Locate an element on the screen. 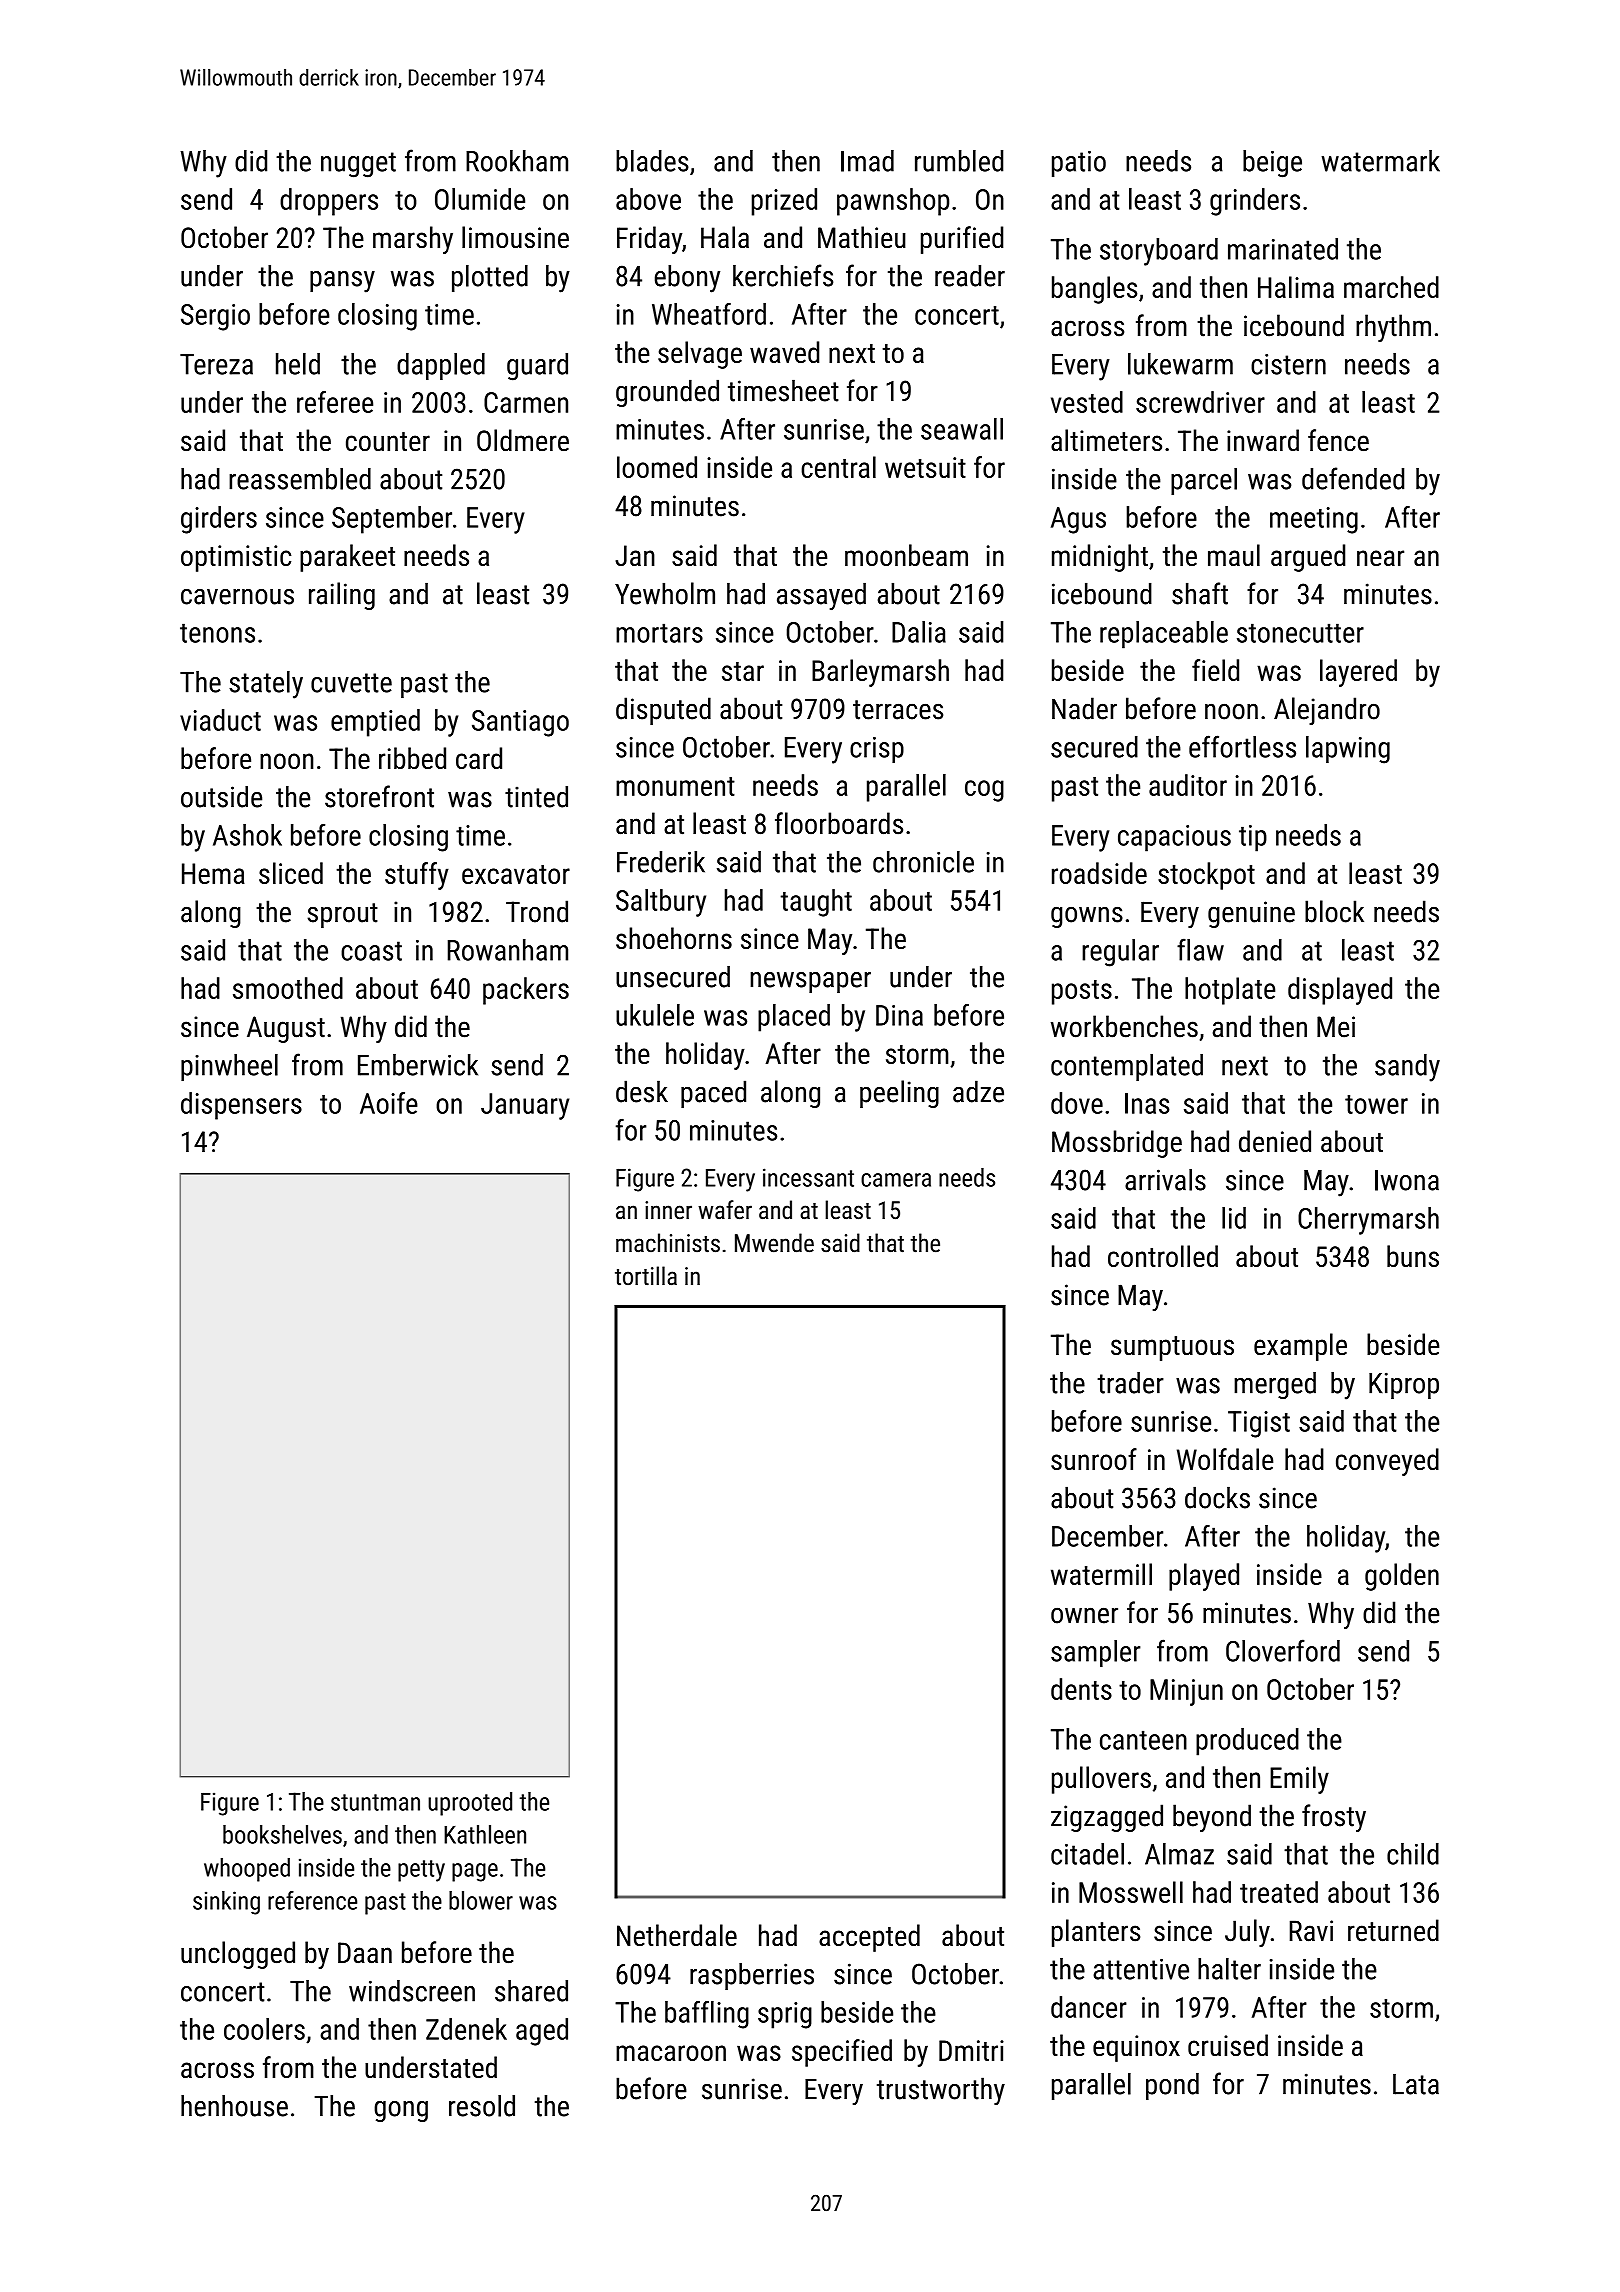 This screenshot has width=1620, height=2292. trustworthy is located at coordinates (941, 2091).
